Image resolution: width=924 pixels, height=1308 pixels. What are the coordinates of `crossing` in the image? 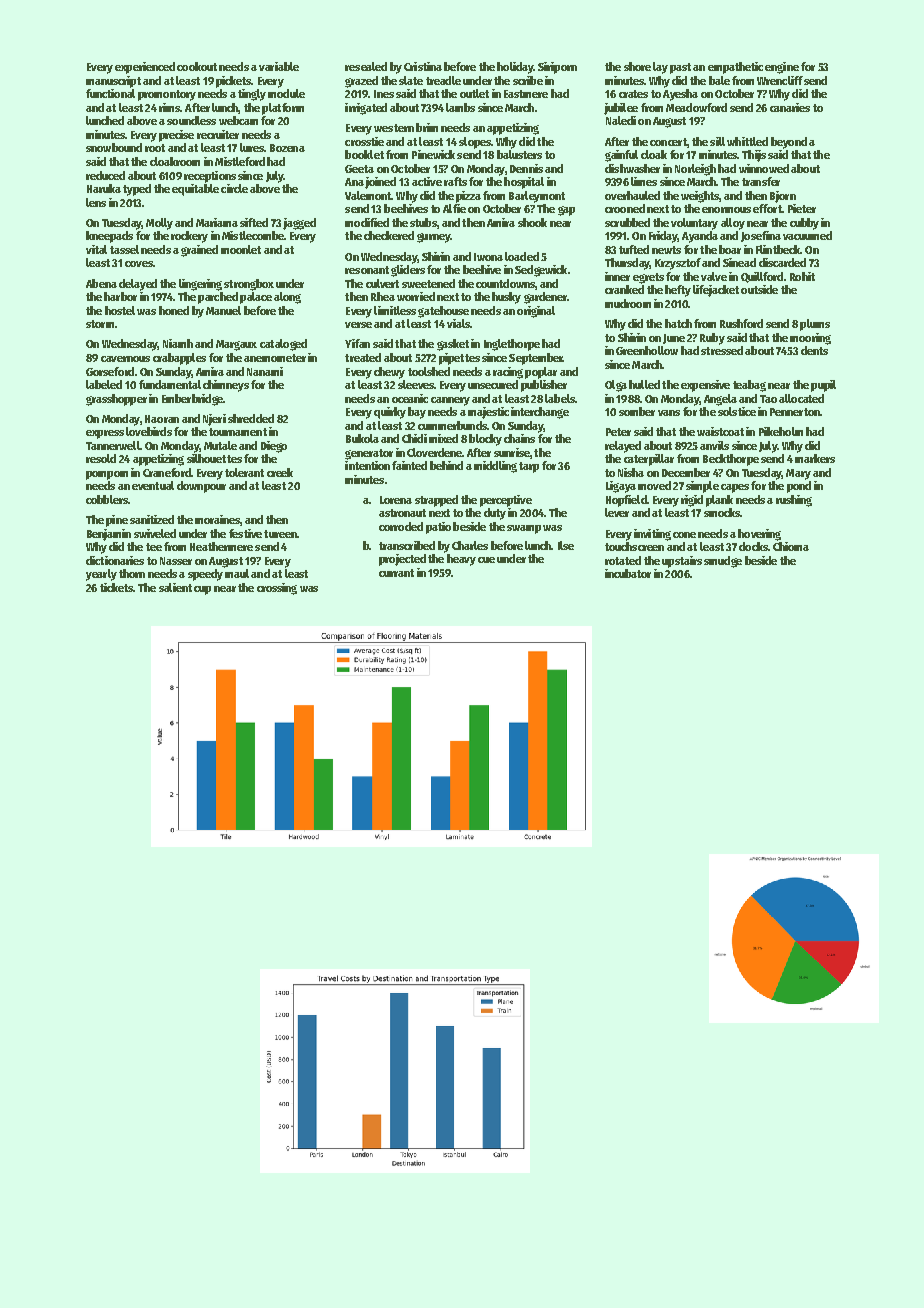 It's located at (277, 589).
